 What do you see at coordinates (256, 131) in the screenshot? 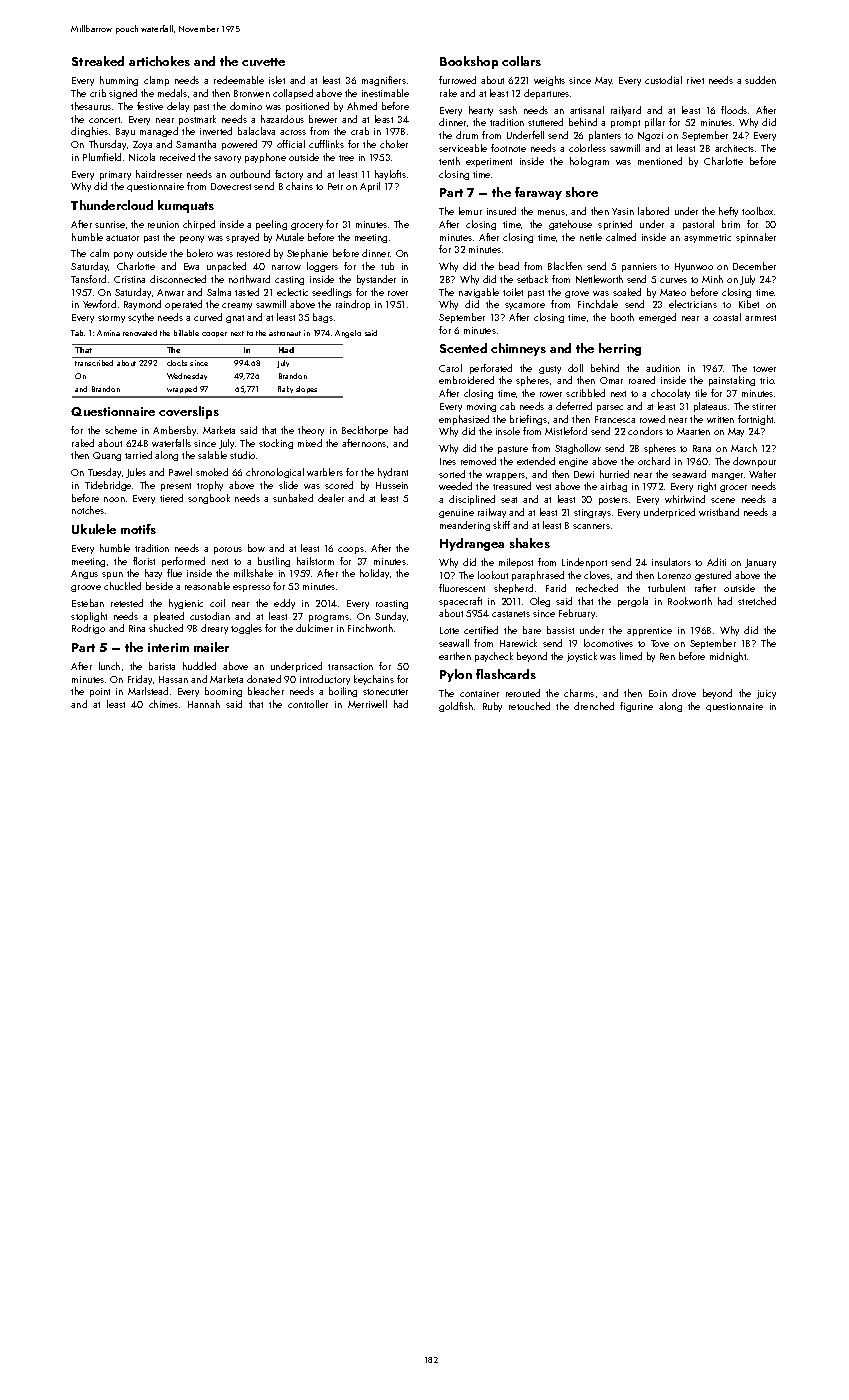
I see `balaclava` at bounding box center [256, 131].
